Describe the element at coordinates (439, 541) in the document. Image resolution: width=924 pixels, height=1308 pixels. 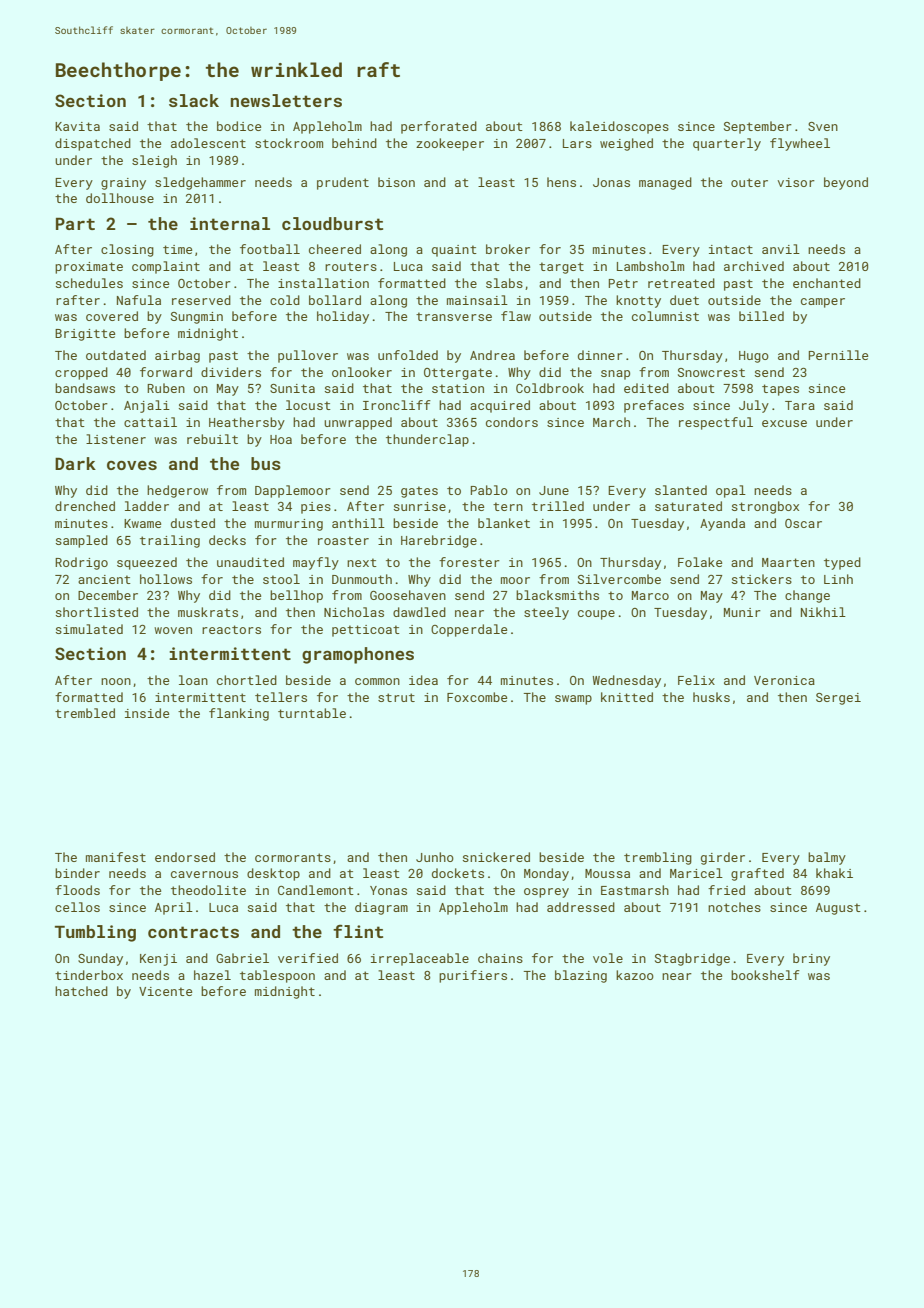
I see `Harebridge` at that location.
